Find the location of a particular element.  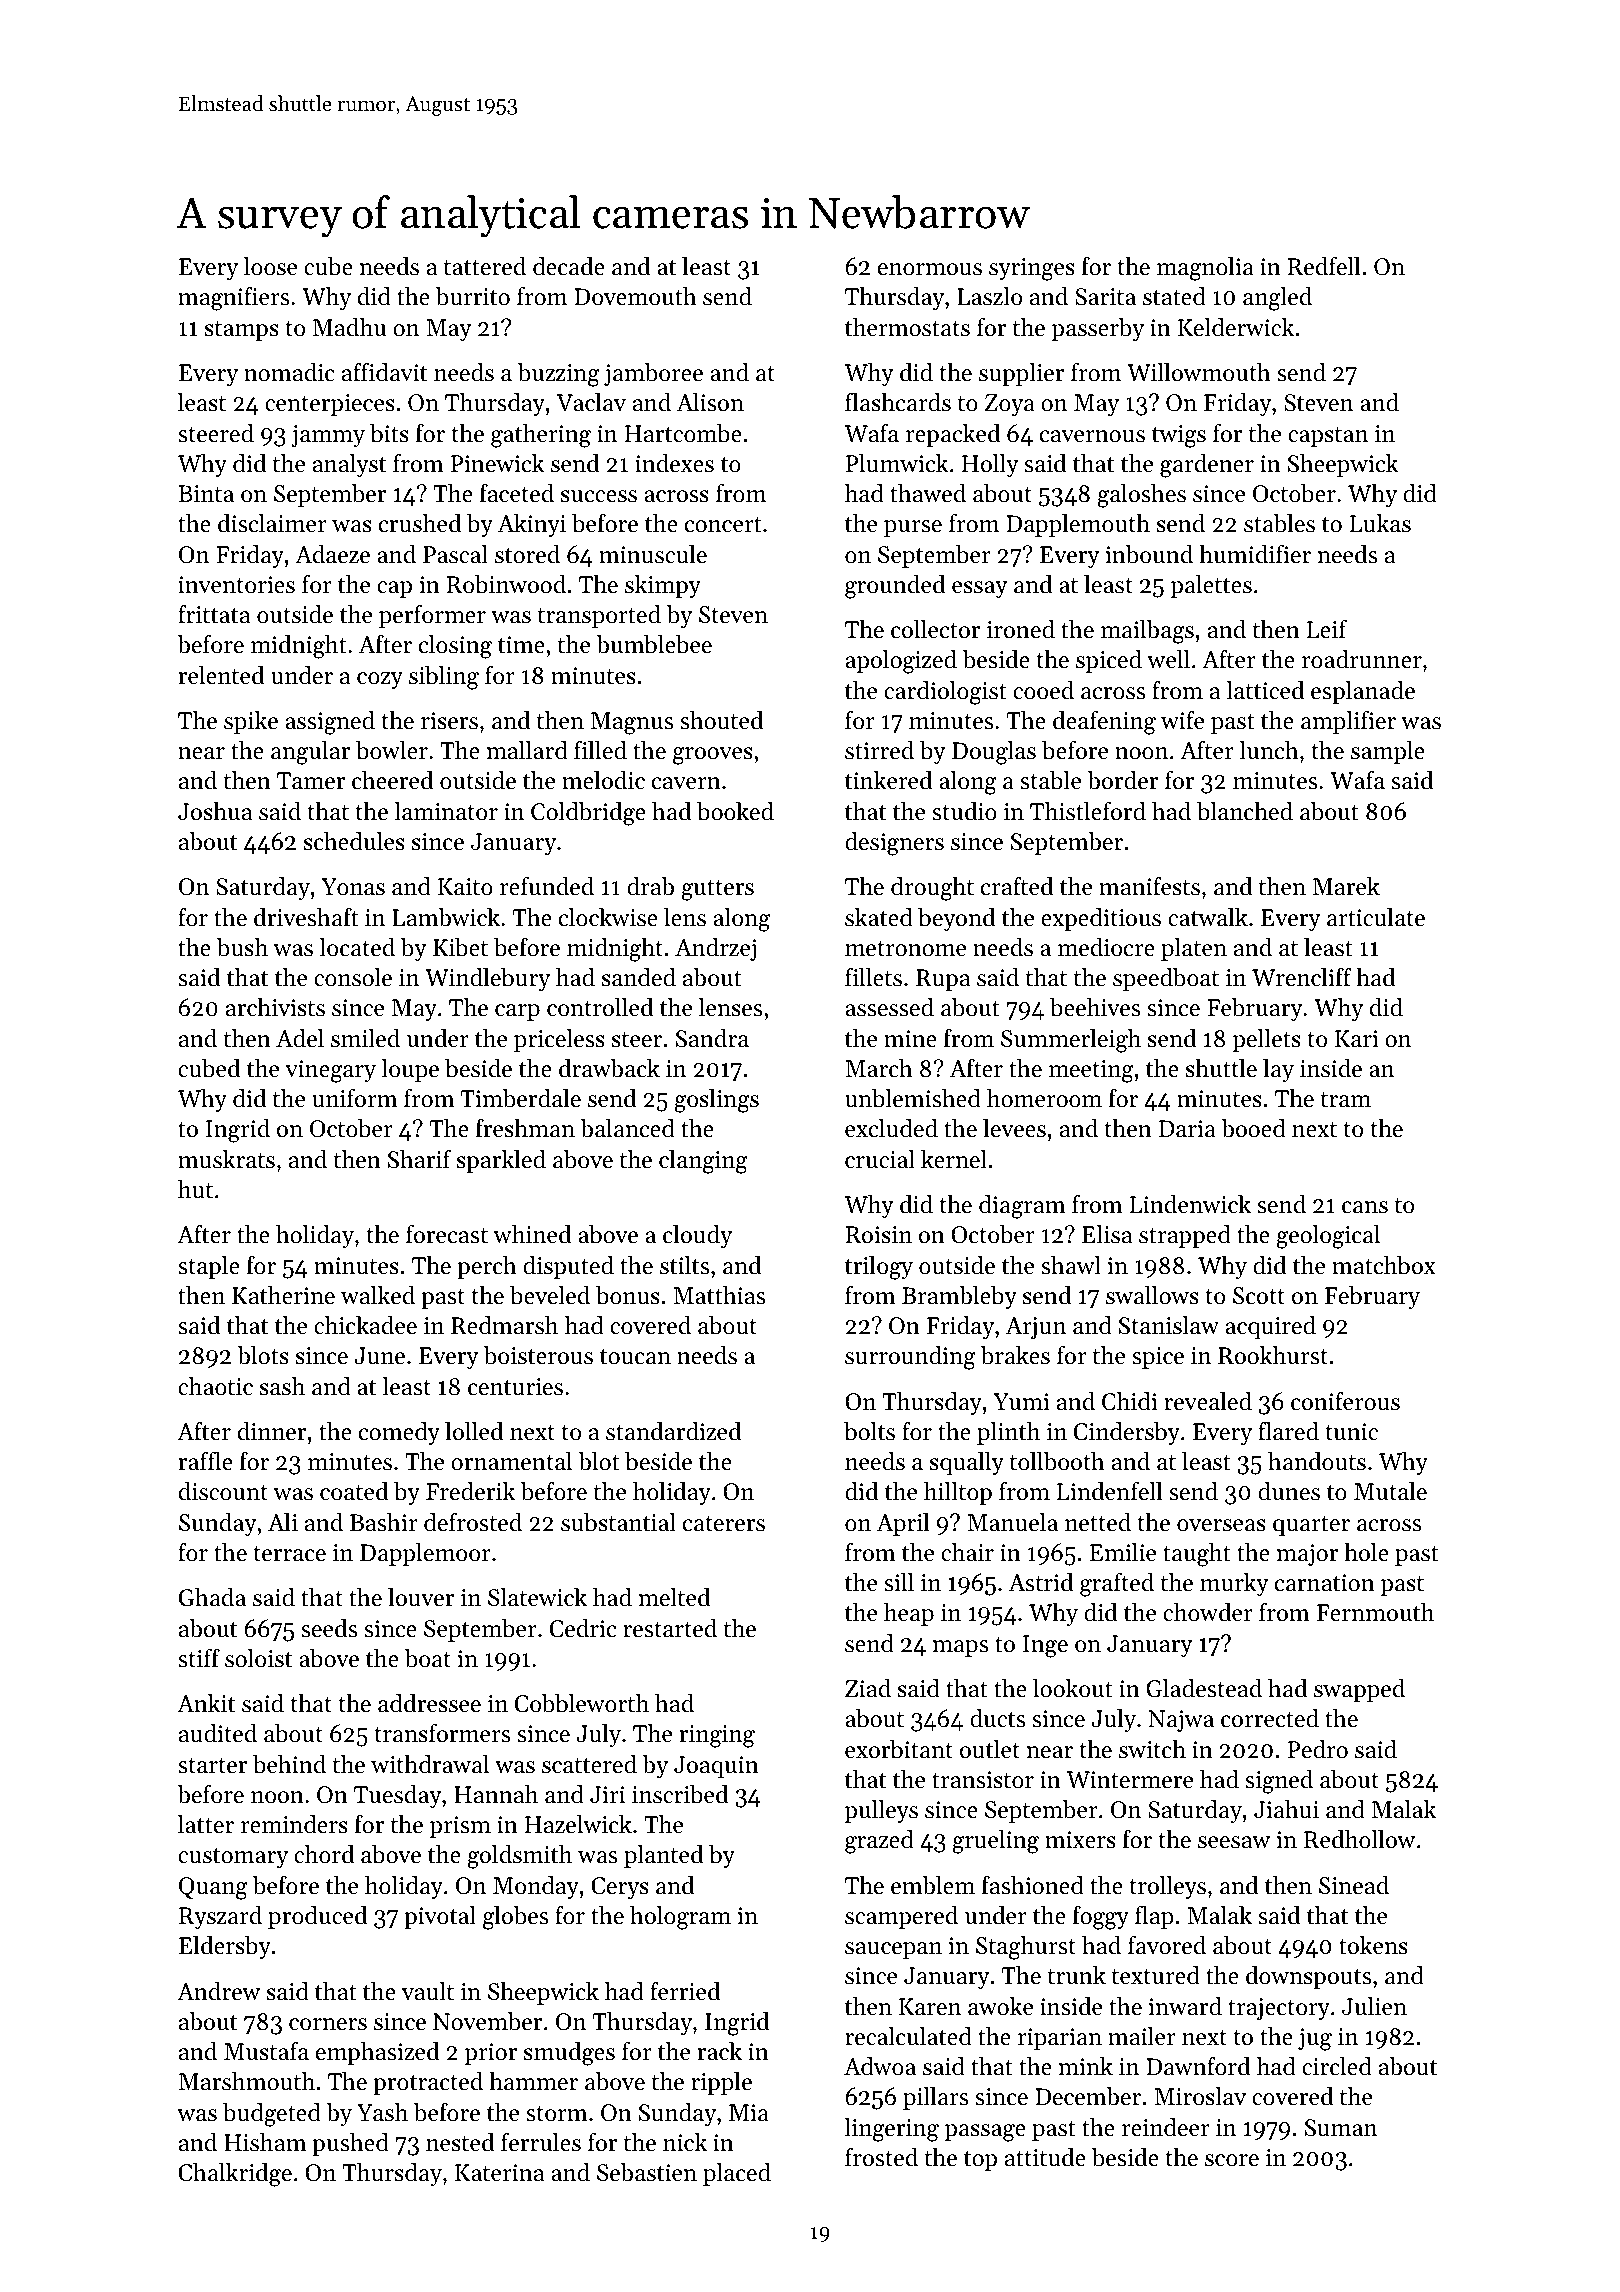

raffle is located at coordinates (206, 1461).
